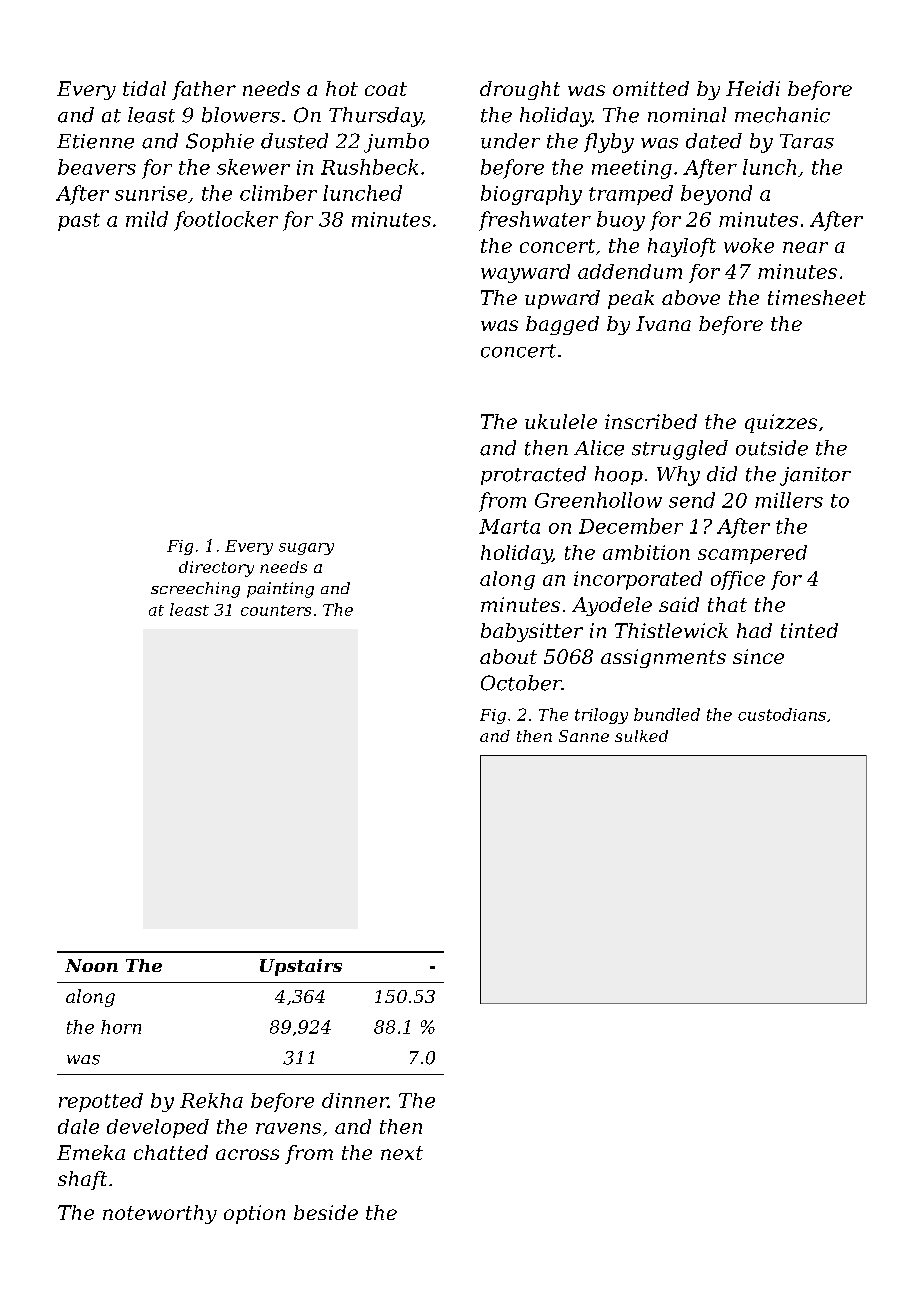  Describe the element at coordinates (782, 714) in the image. I see `custodians` at that location.
